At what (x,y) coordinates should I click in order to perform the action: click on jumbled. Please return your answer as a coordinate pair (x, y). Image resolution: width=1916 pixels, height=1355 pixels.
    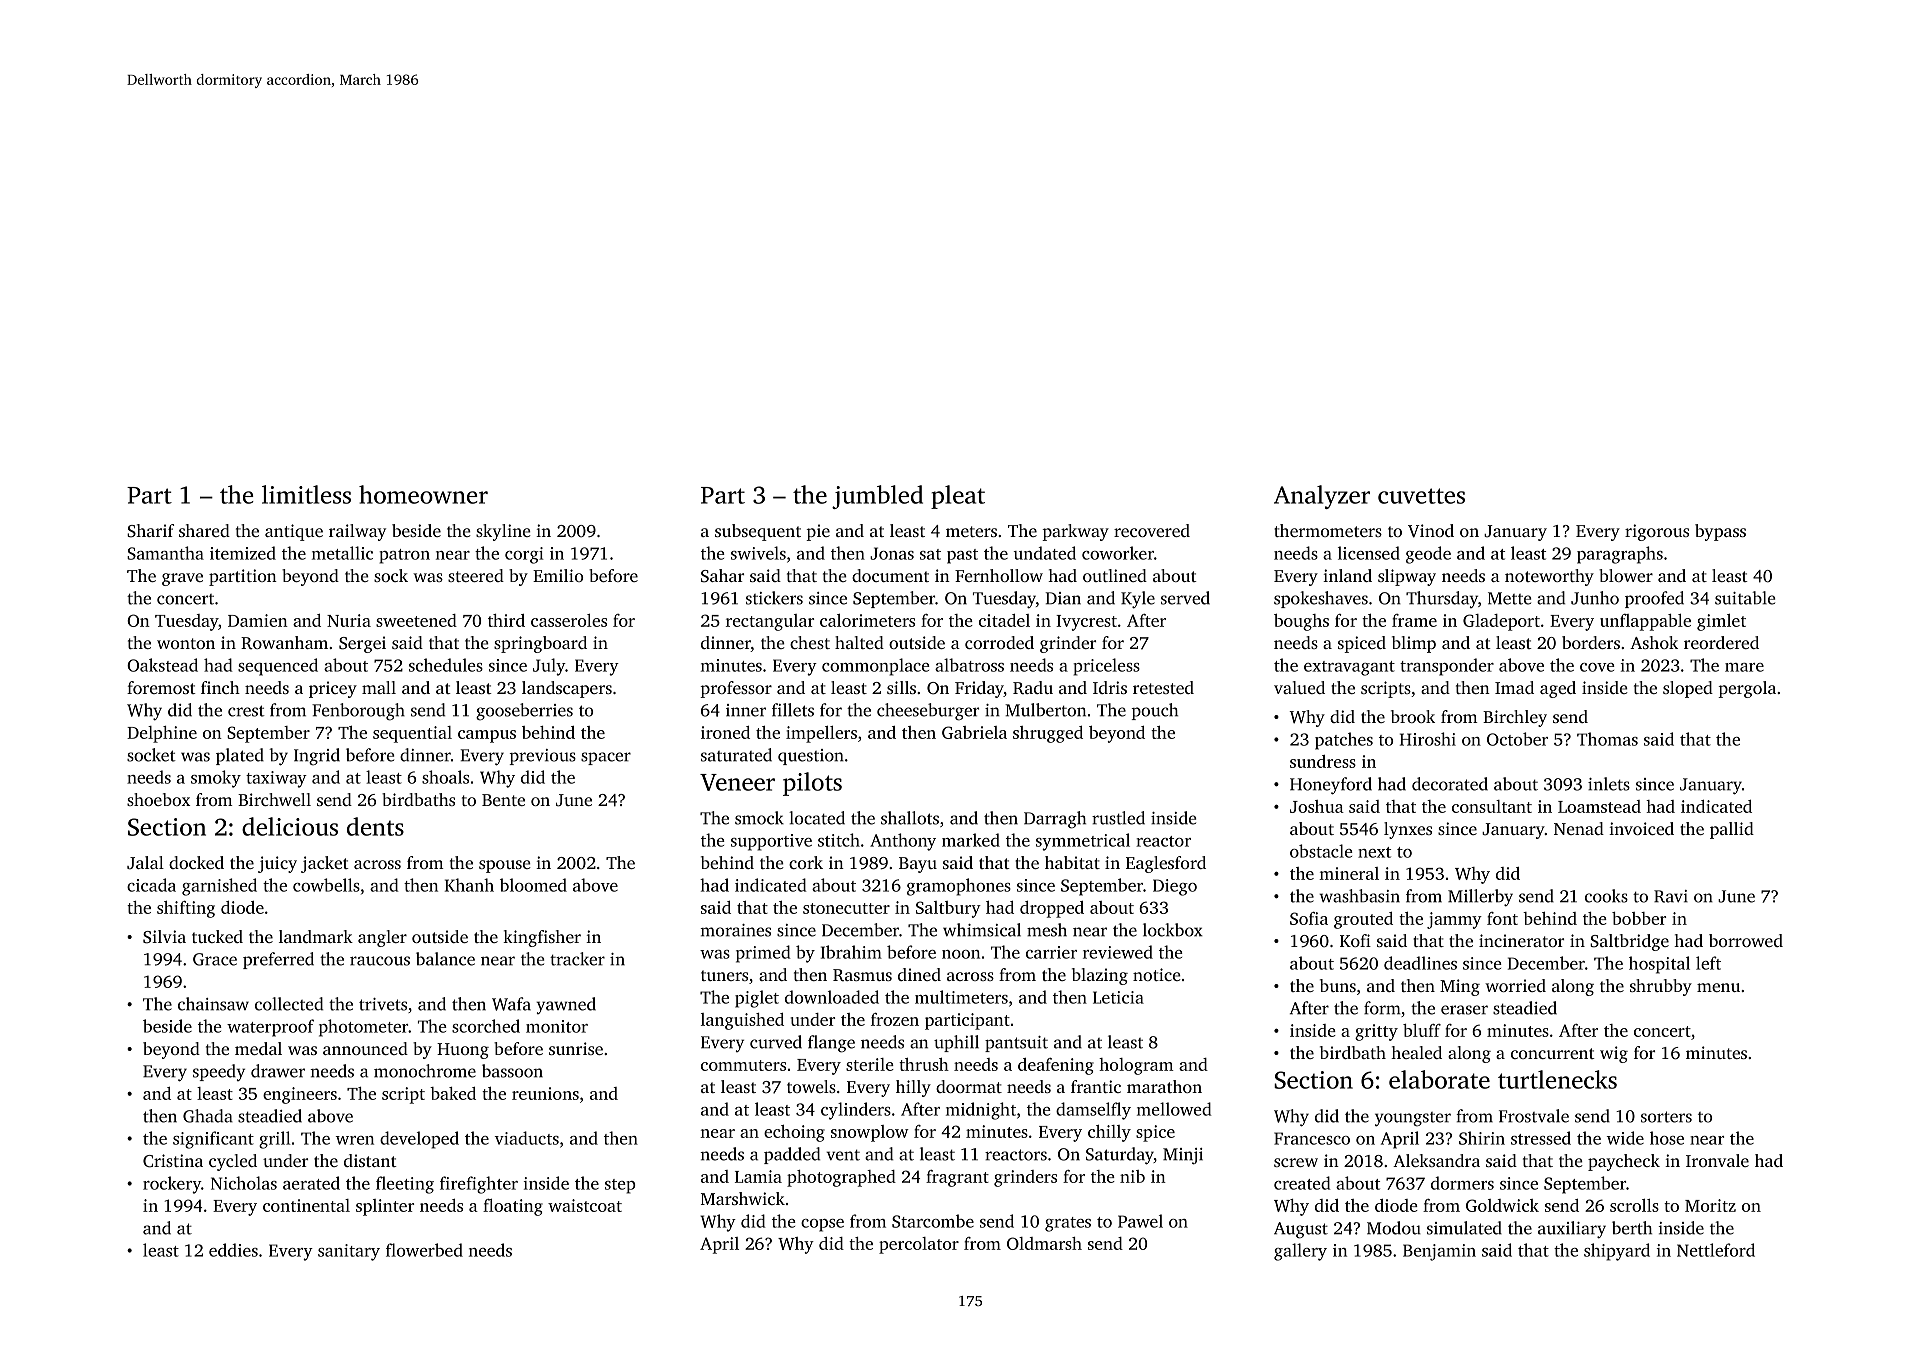
    Looking at the image, I should click on (877, 497).
